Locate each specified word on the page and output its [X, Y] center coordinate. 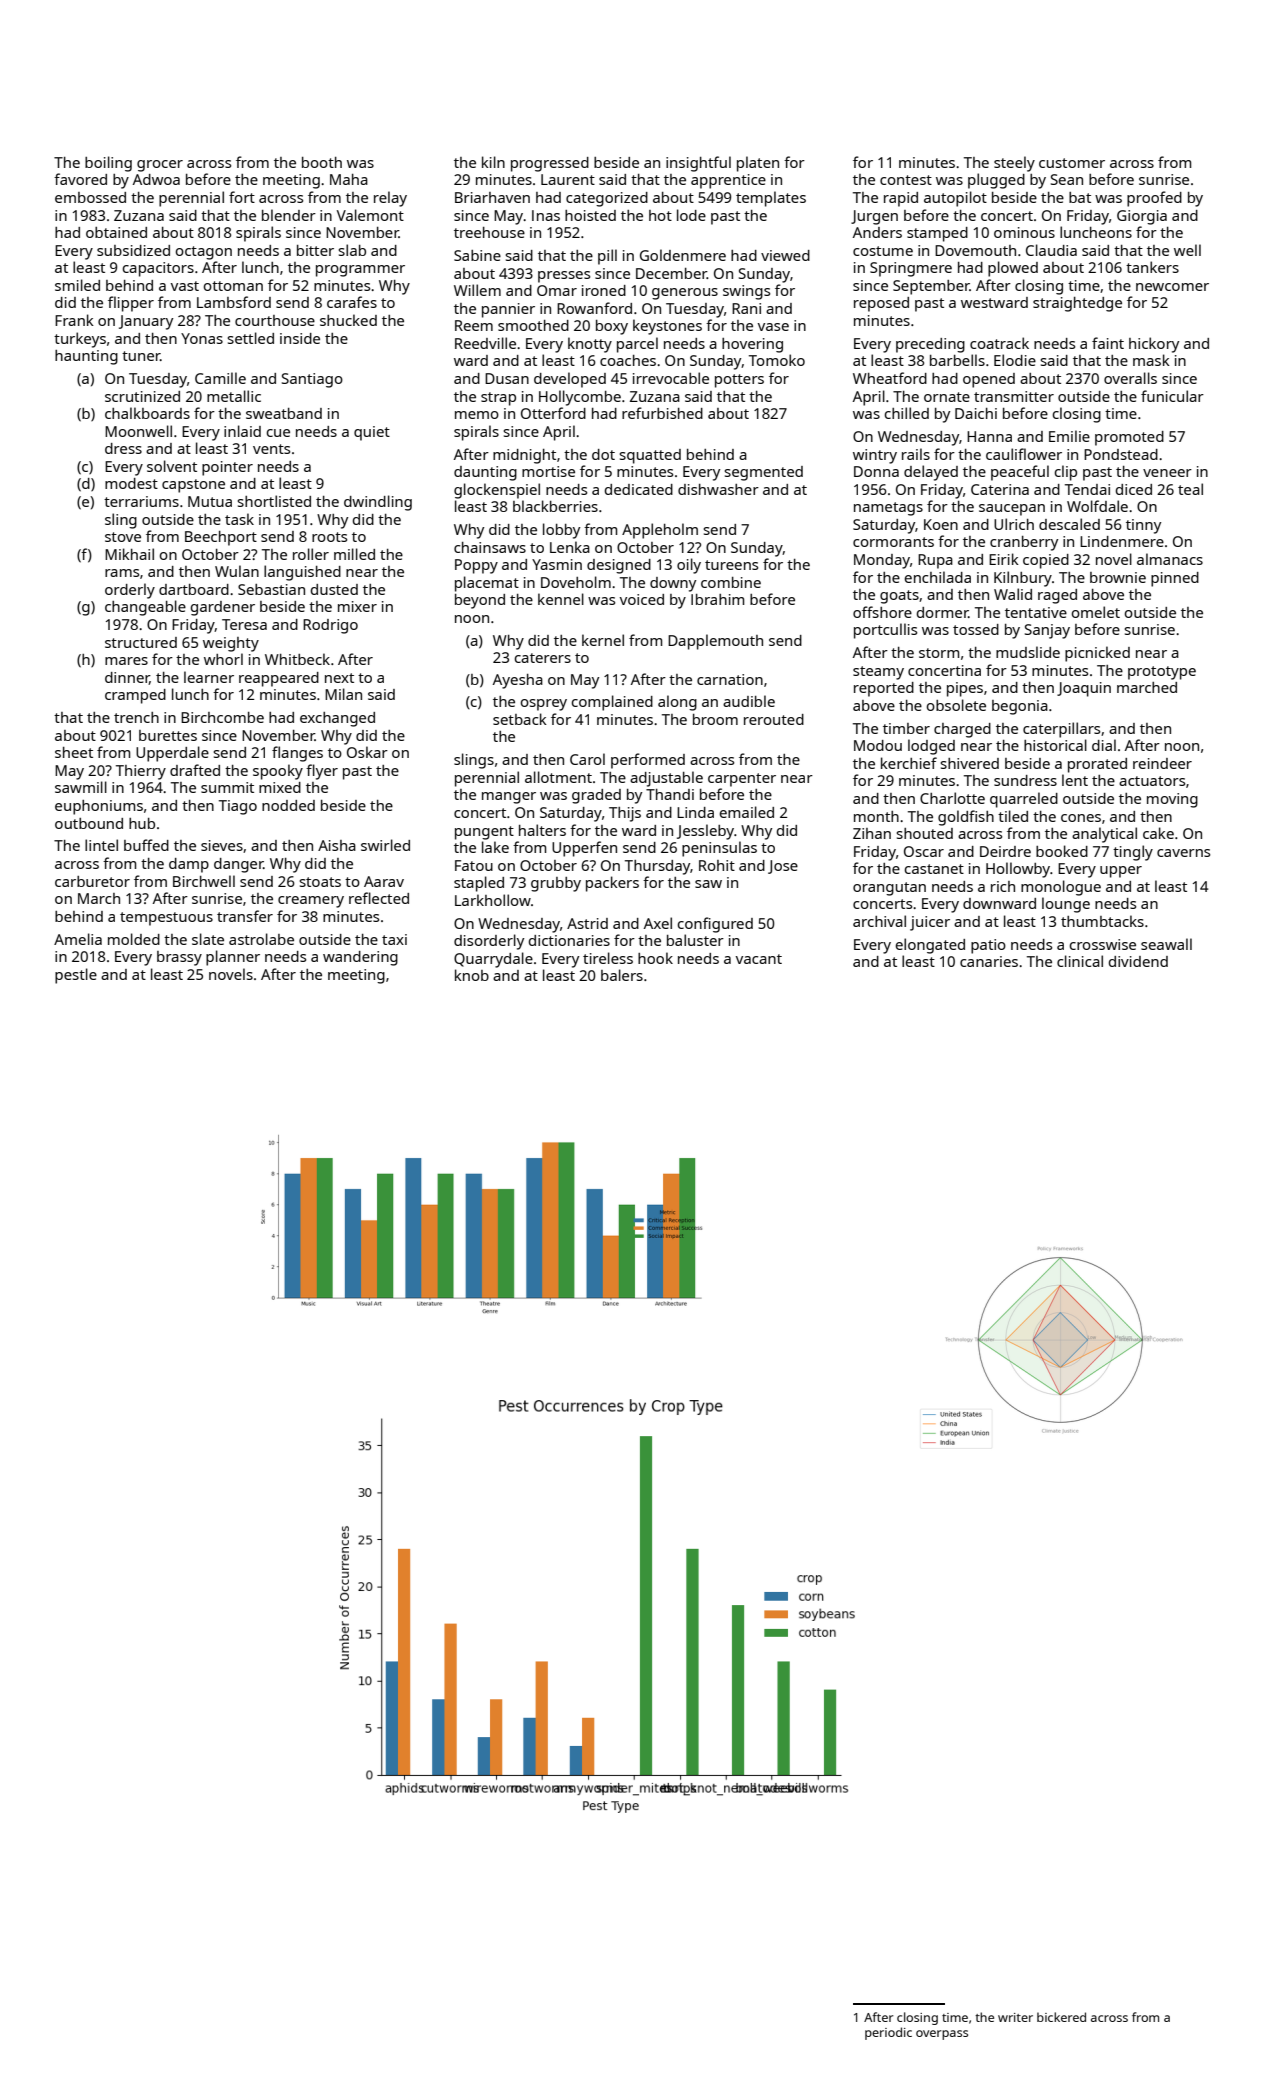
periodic [888, 2033]
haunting [86, 357]
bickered [1061, 2017]
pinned [1175, 579]
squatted [650, 456]
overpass [942, 2035]
